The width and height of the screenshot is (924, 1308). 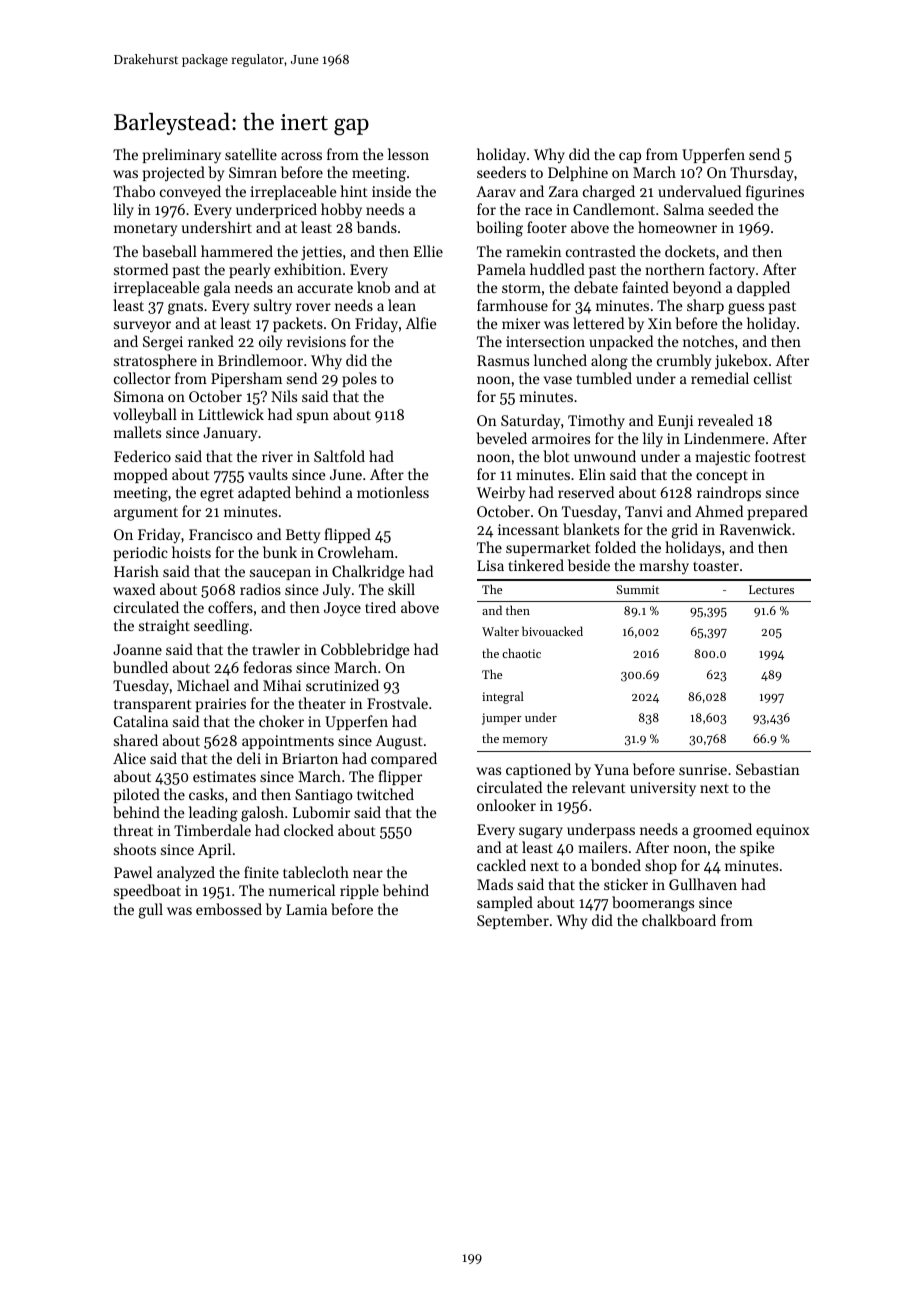 I want to click on spike, so click(x=757, y=848).
